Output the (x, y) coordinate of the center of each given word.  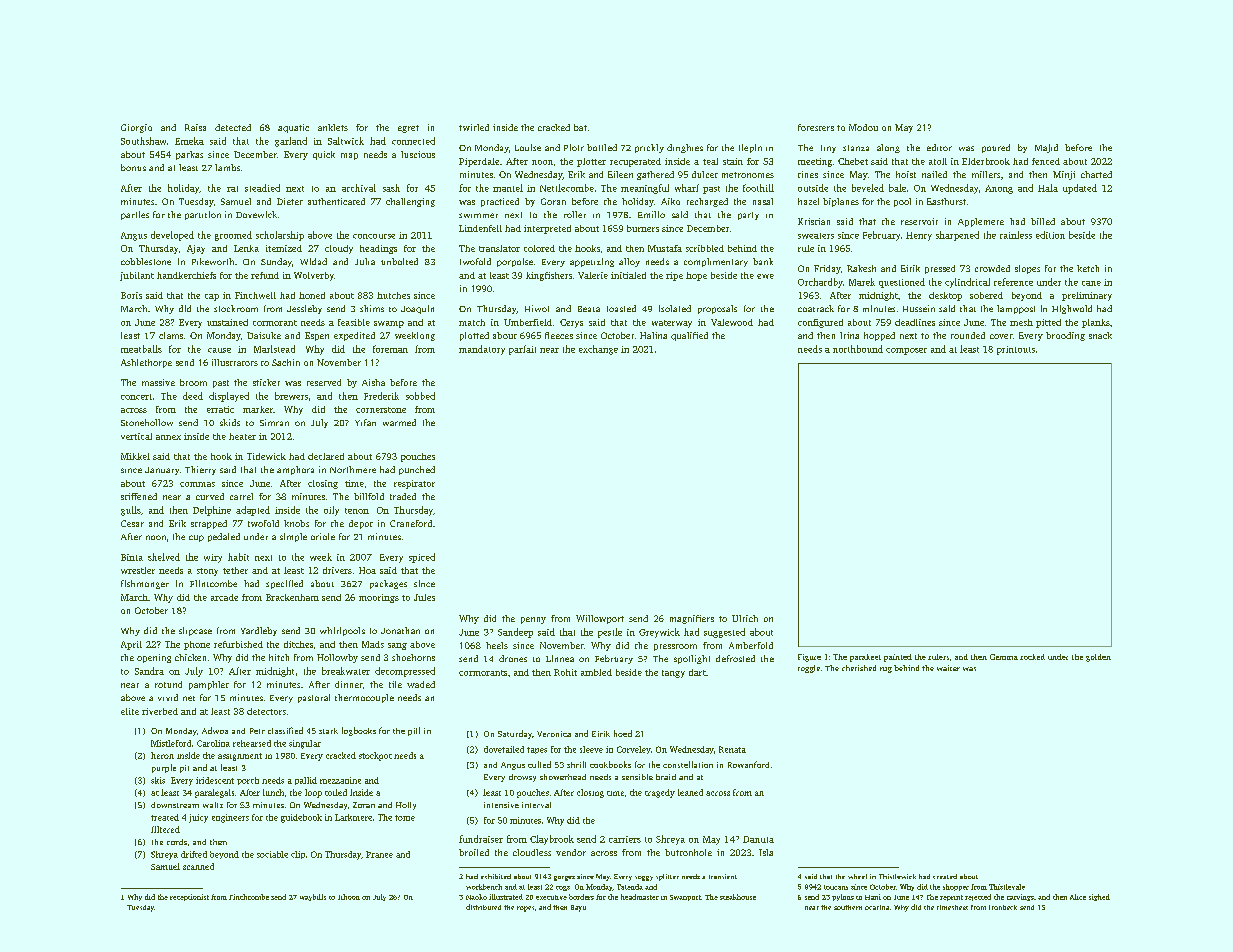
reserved (324, 382)
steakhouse (738, 897)
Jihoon (349, 897)
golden (1098, 658)
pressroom (675, 647)
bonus (133, 167)
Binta (132, 557)
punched (417, 470)
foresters (816, 127)
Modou (863, 127)
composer (906, 351)
